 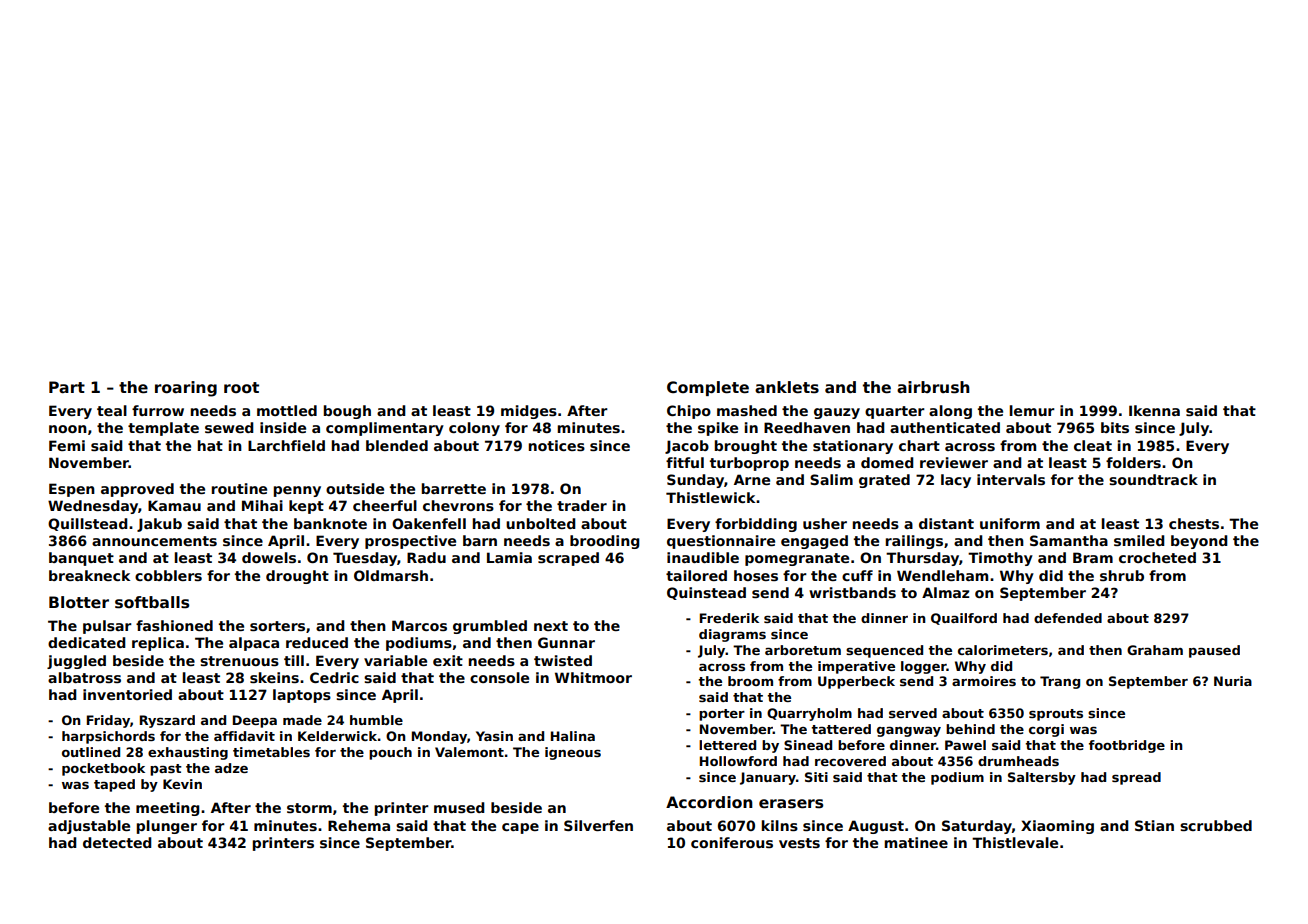 What do you see at coordinates (1018, 761) in the screenshot?
I see `drumheads` at bounding box center [1018, 761].
